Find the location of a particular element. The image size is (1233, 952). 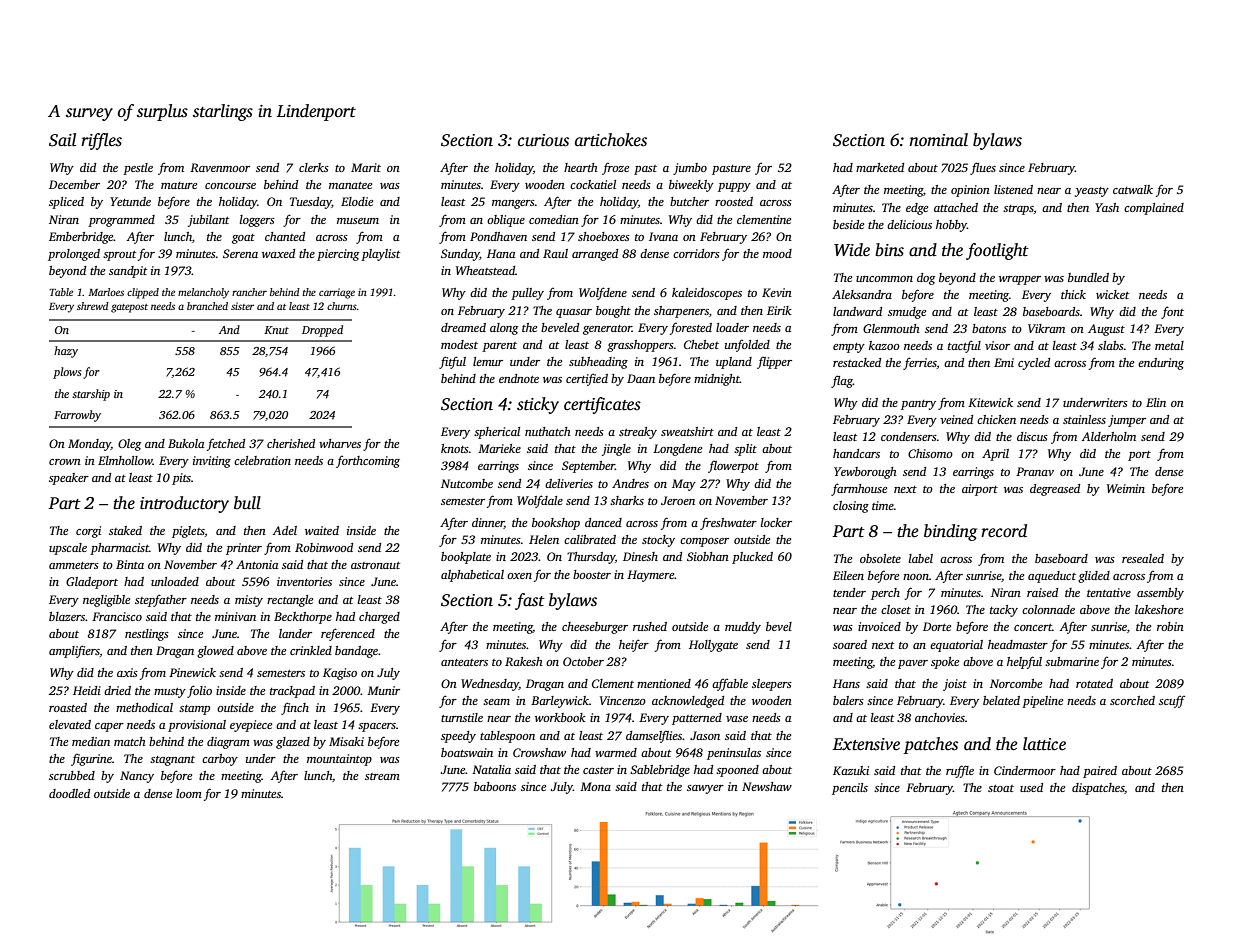

bookshop is located at coordinates (556, 524).
